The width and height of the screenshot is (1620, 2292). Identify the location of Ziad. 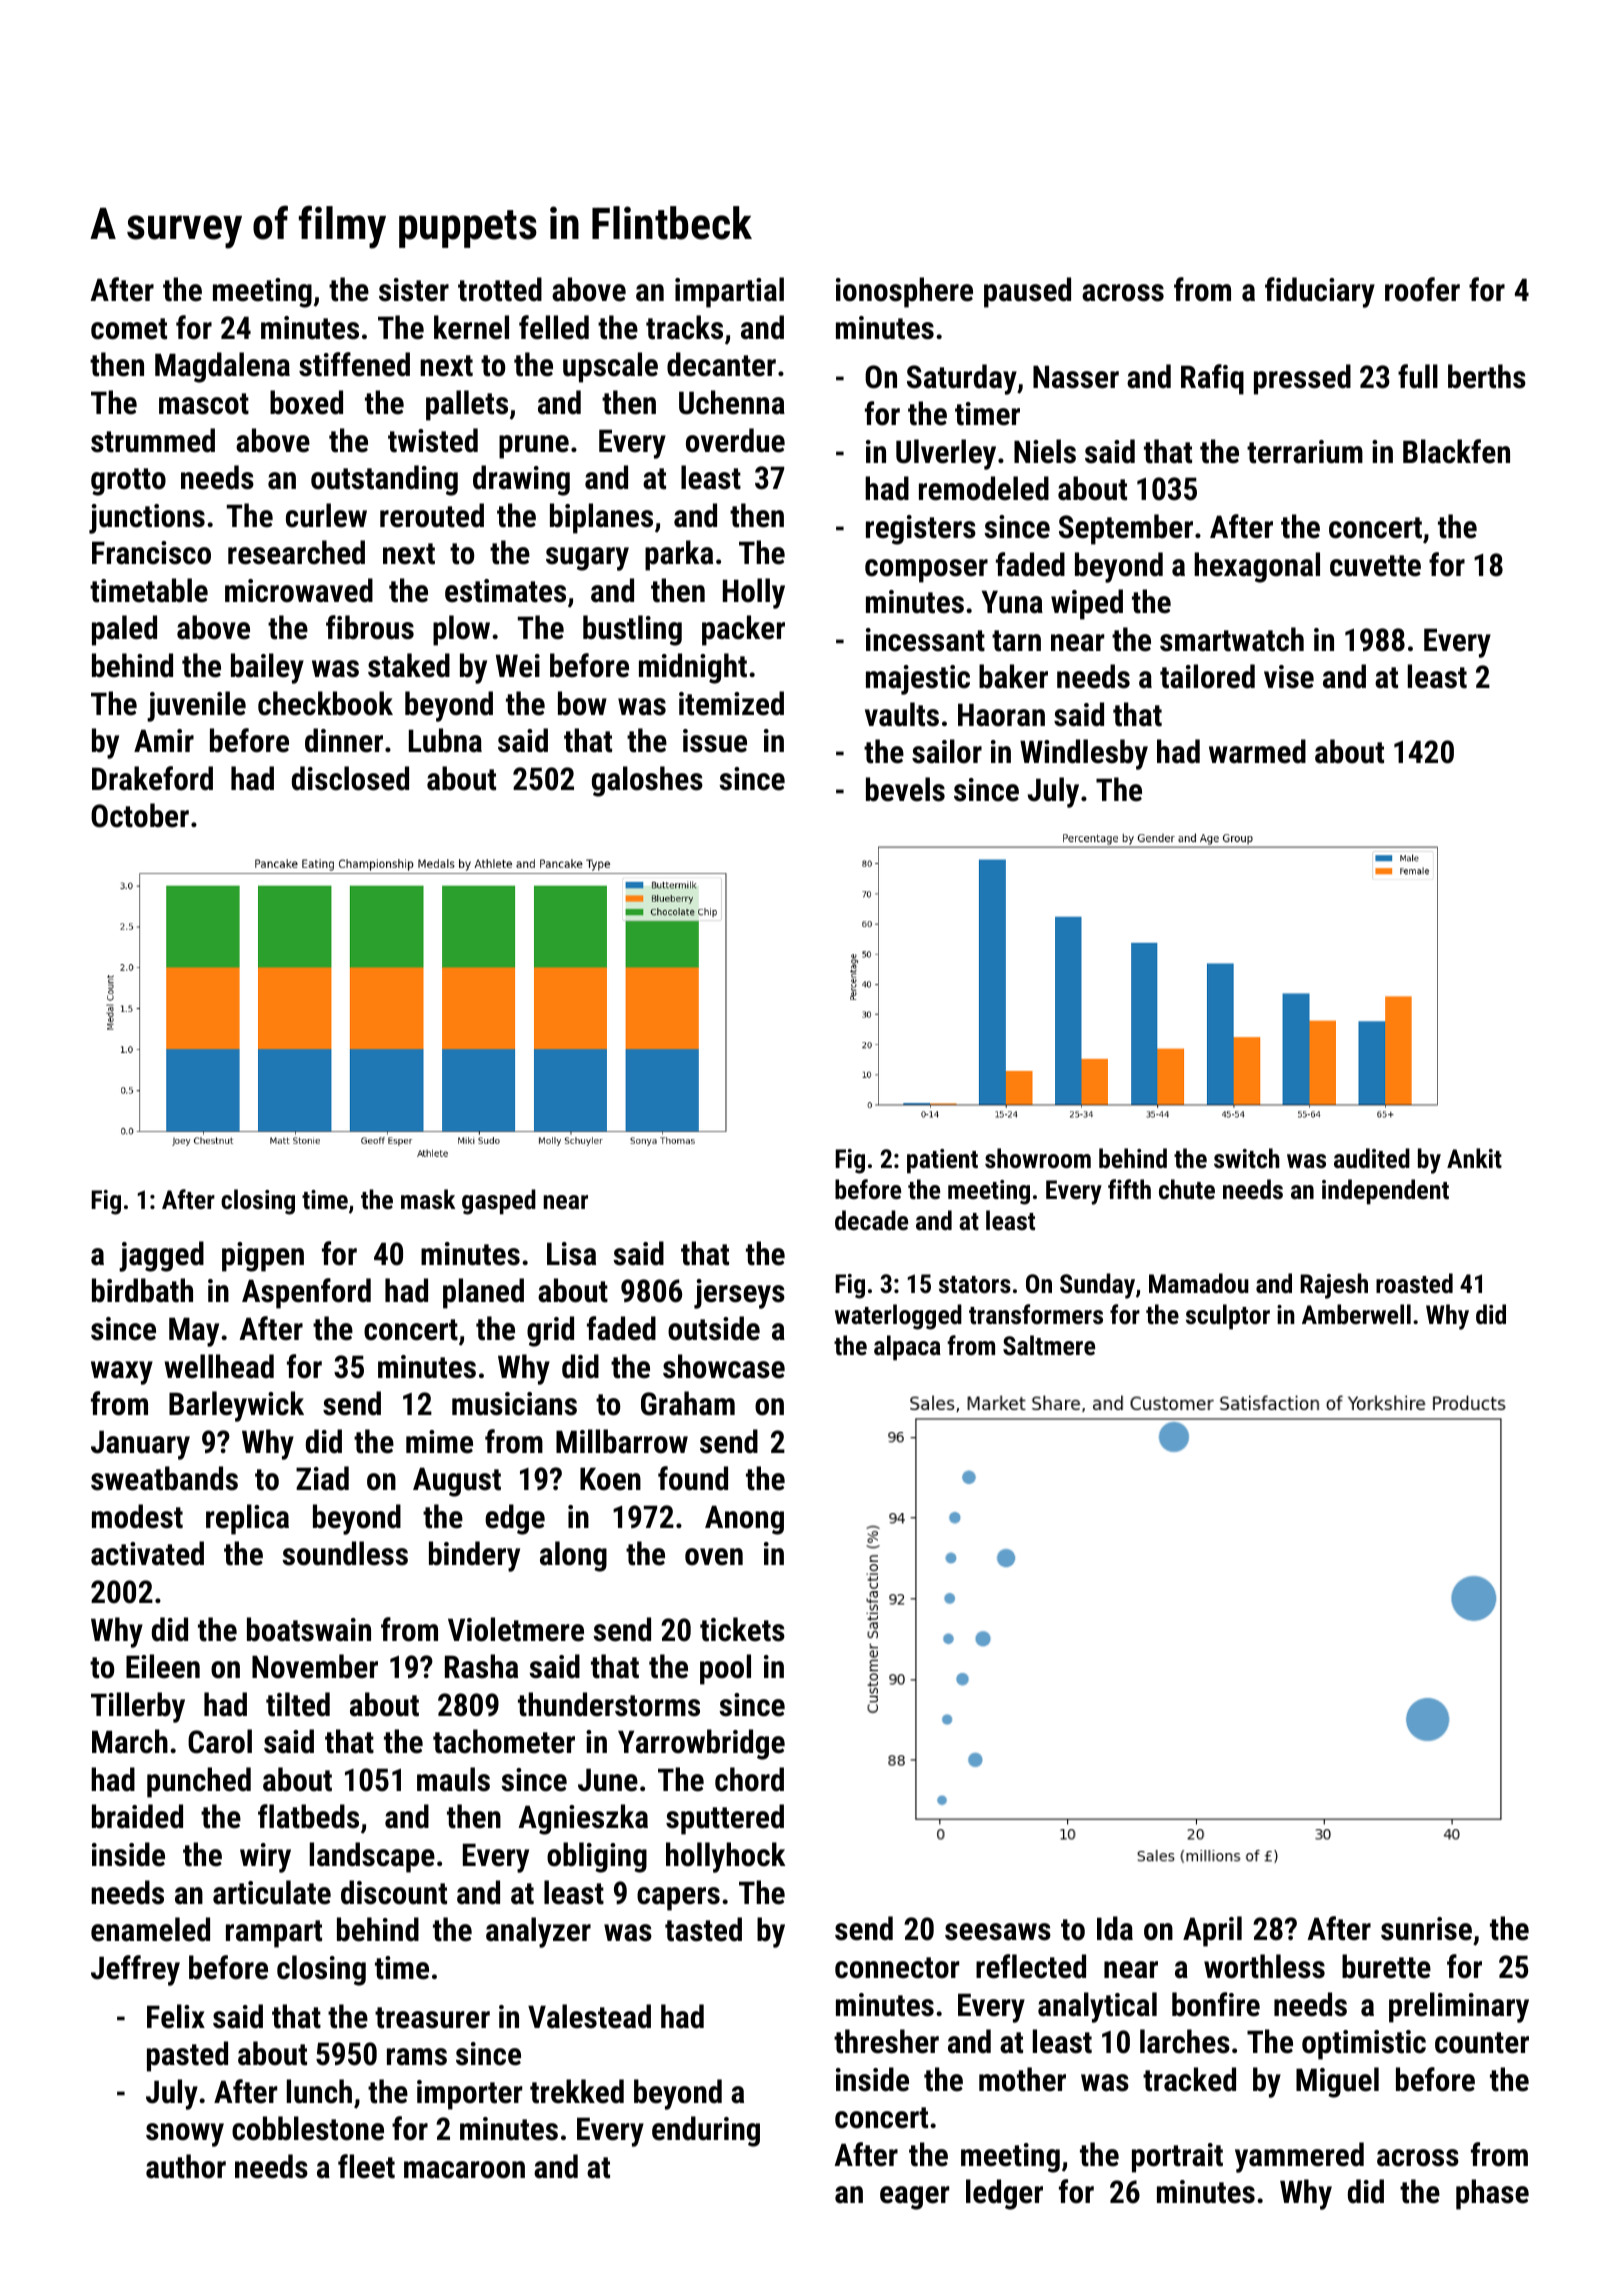
(322, 1478).
